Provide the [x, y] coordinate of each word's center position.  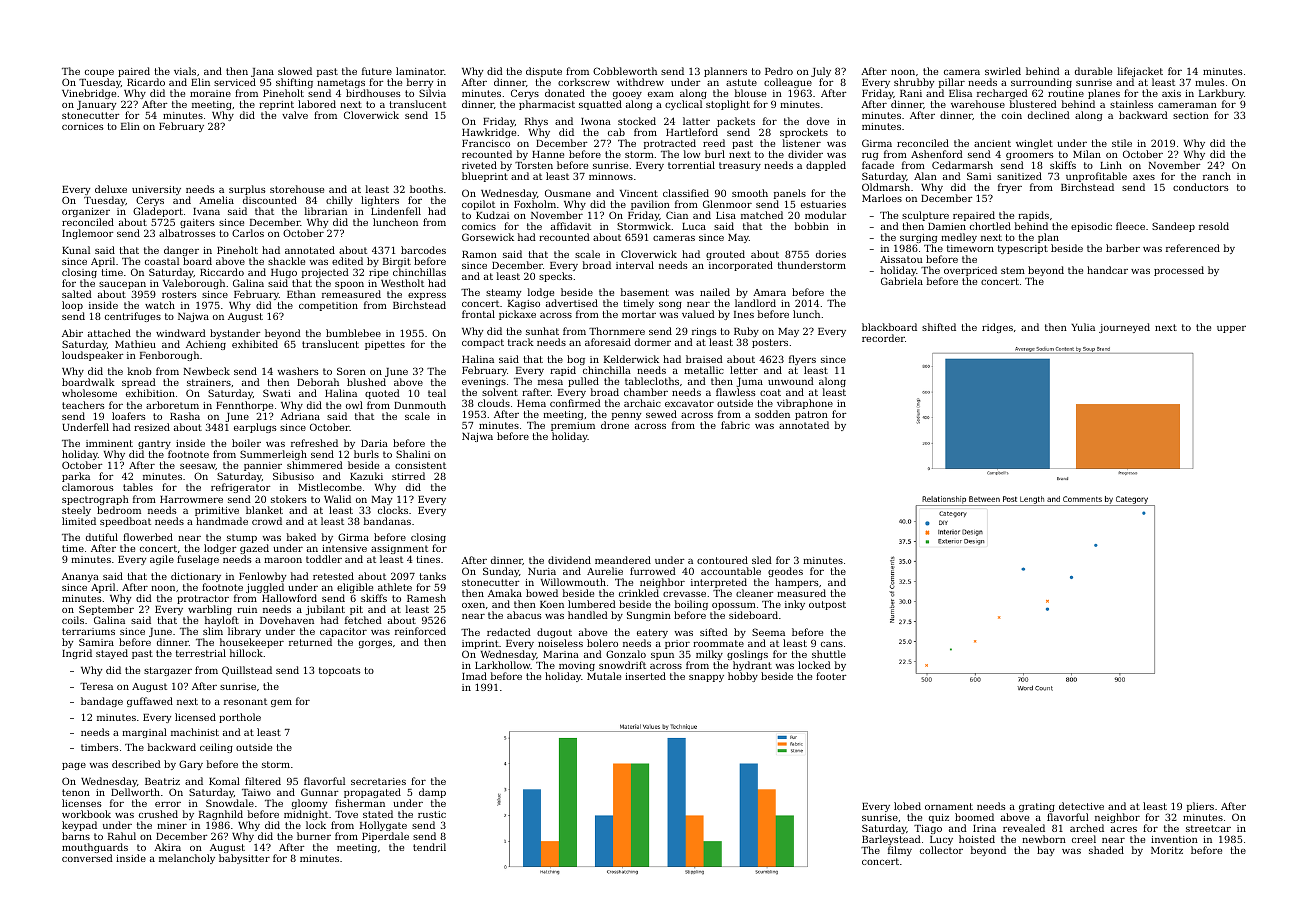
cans [832, 644]
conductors [1201, 187]
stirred [408, 476]
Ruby [746, 332]
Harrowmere [191, 499]
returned [310, 642]
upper [1231, 329]
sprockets [804, 133]
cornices [83, 126]
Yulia [1083, 327]
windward [181, 333]
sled [762, 560]
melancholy [187, 859]
